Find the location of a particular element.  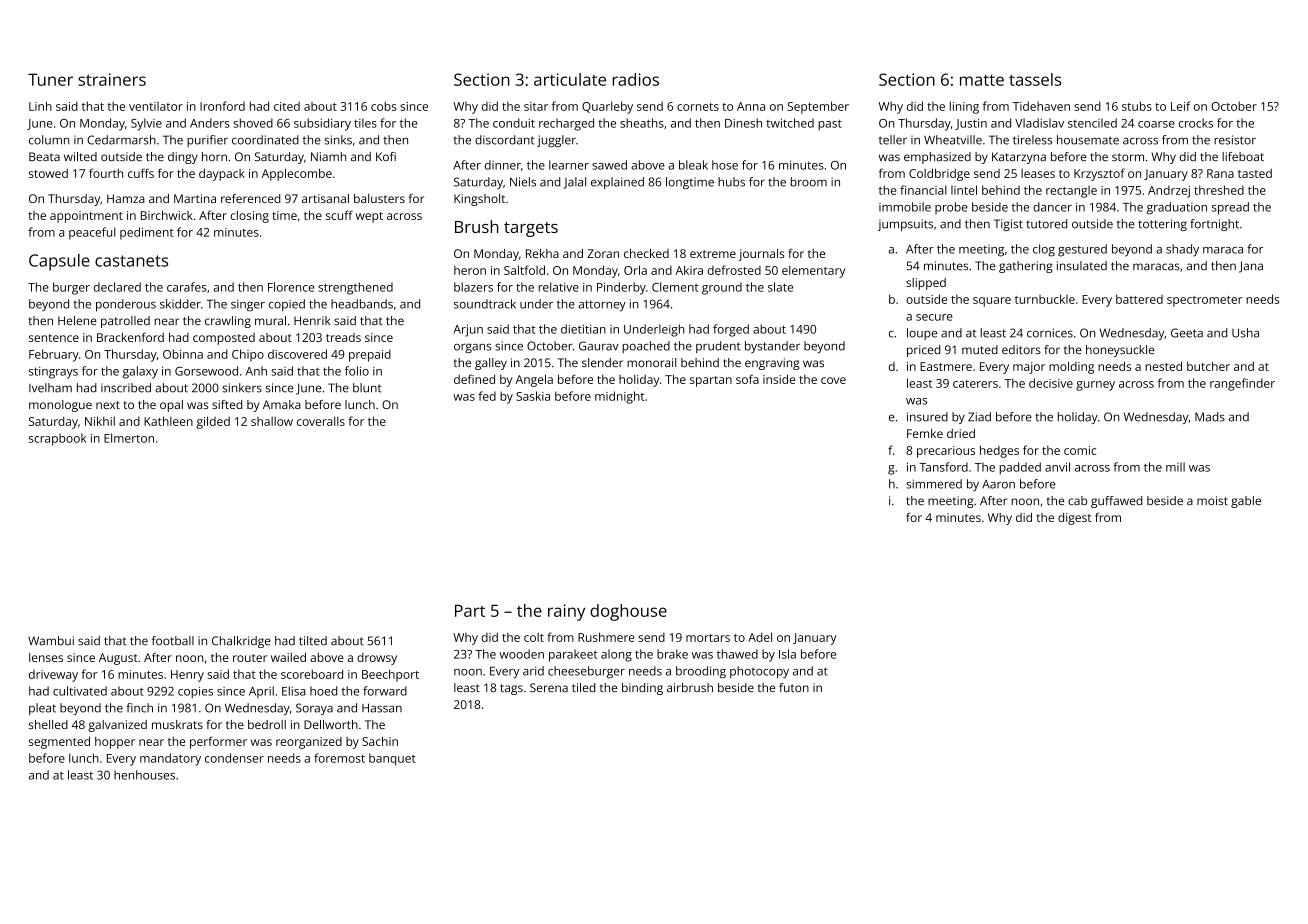

henhouses is located at coordinates (144, 775).
